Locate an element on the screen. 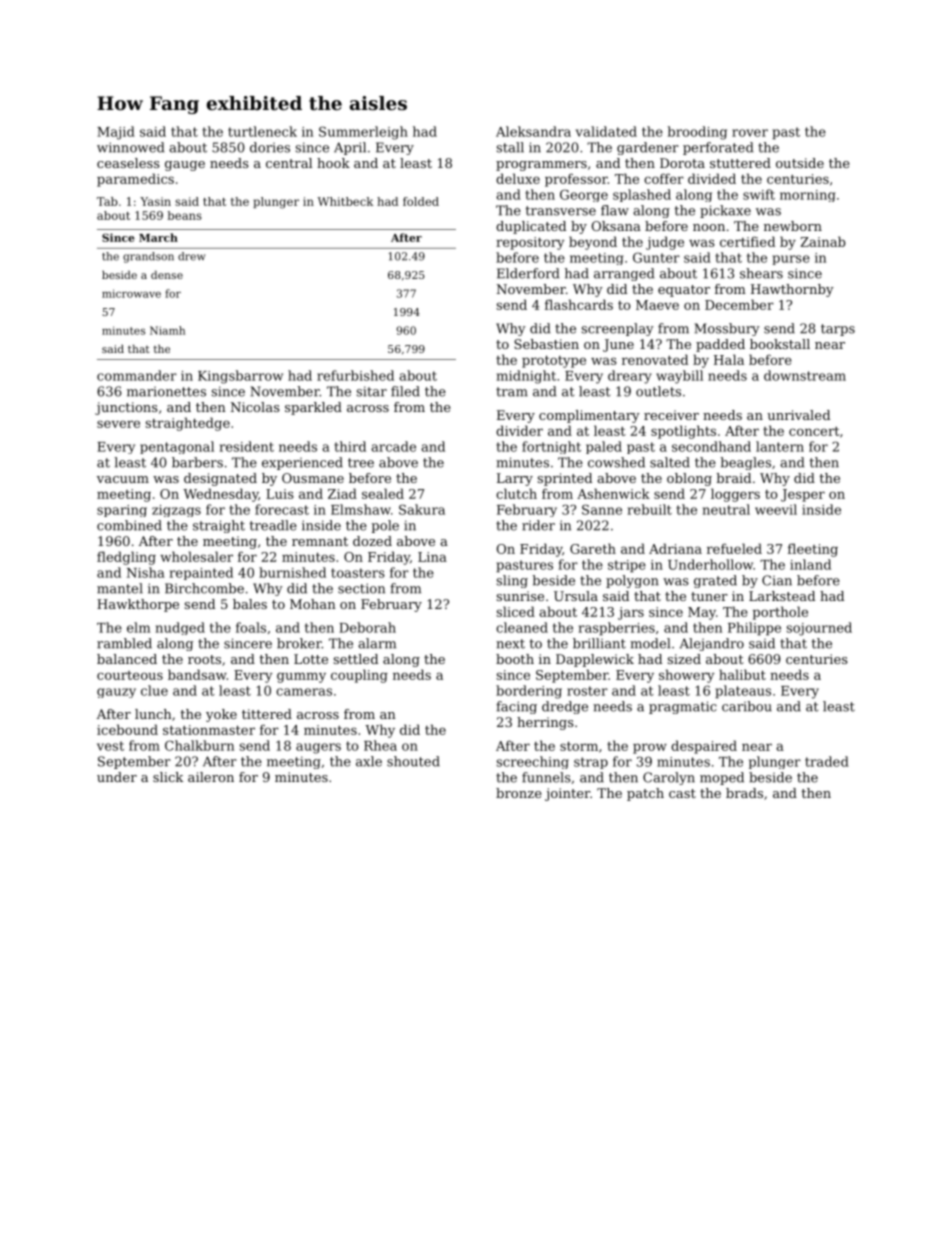 The width and height of the screenshot is (952, 1233). sitar is located at coordinates (372, 391).
